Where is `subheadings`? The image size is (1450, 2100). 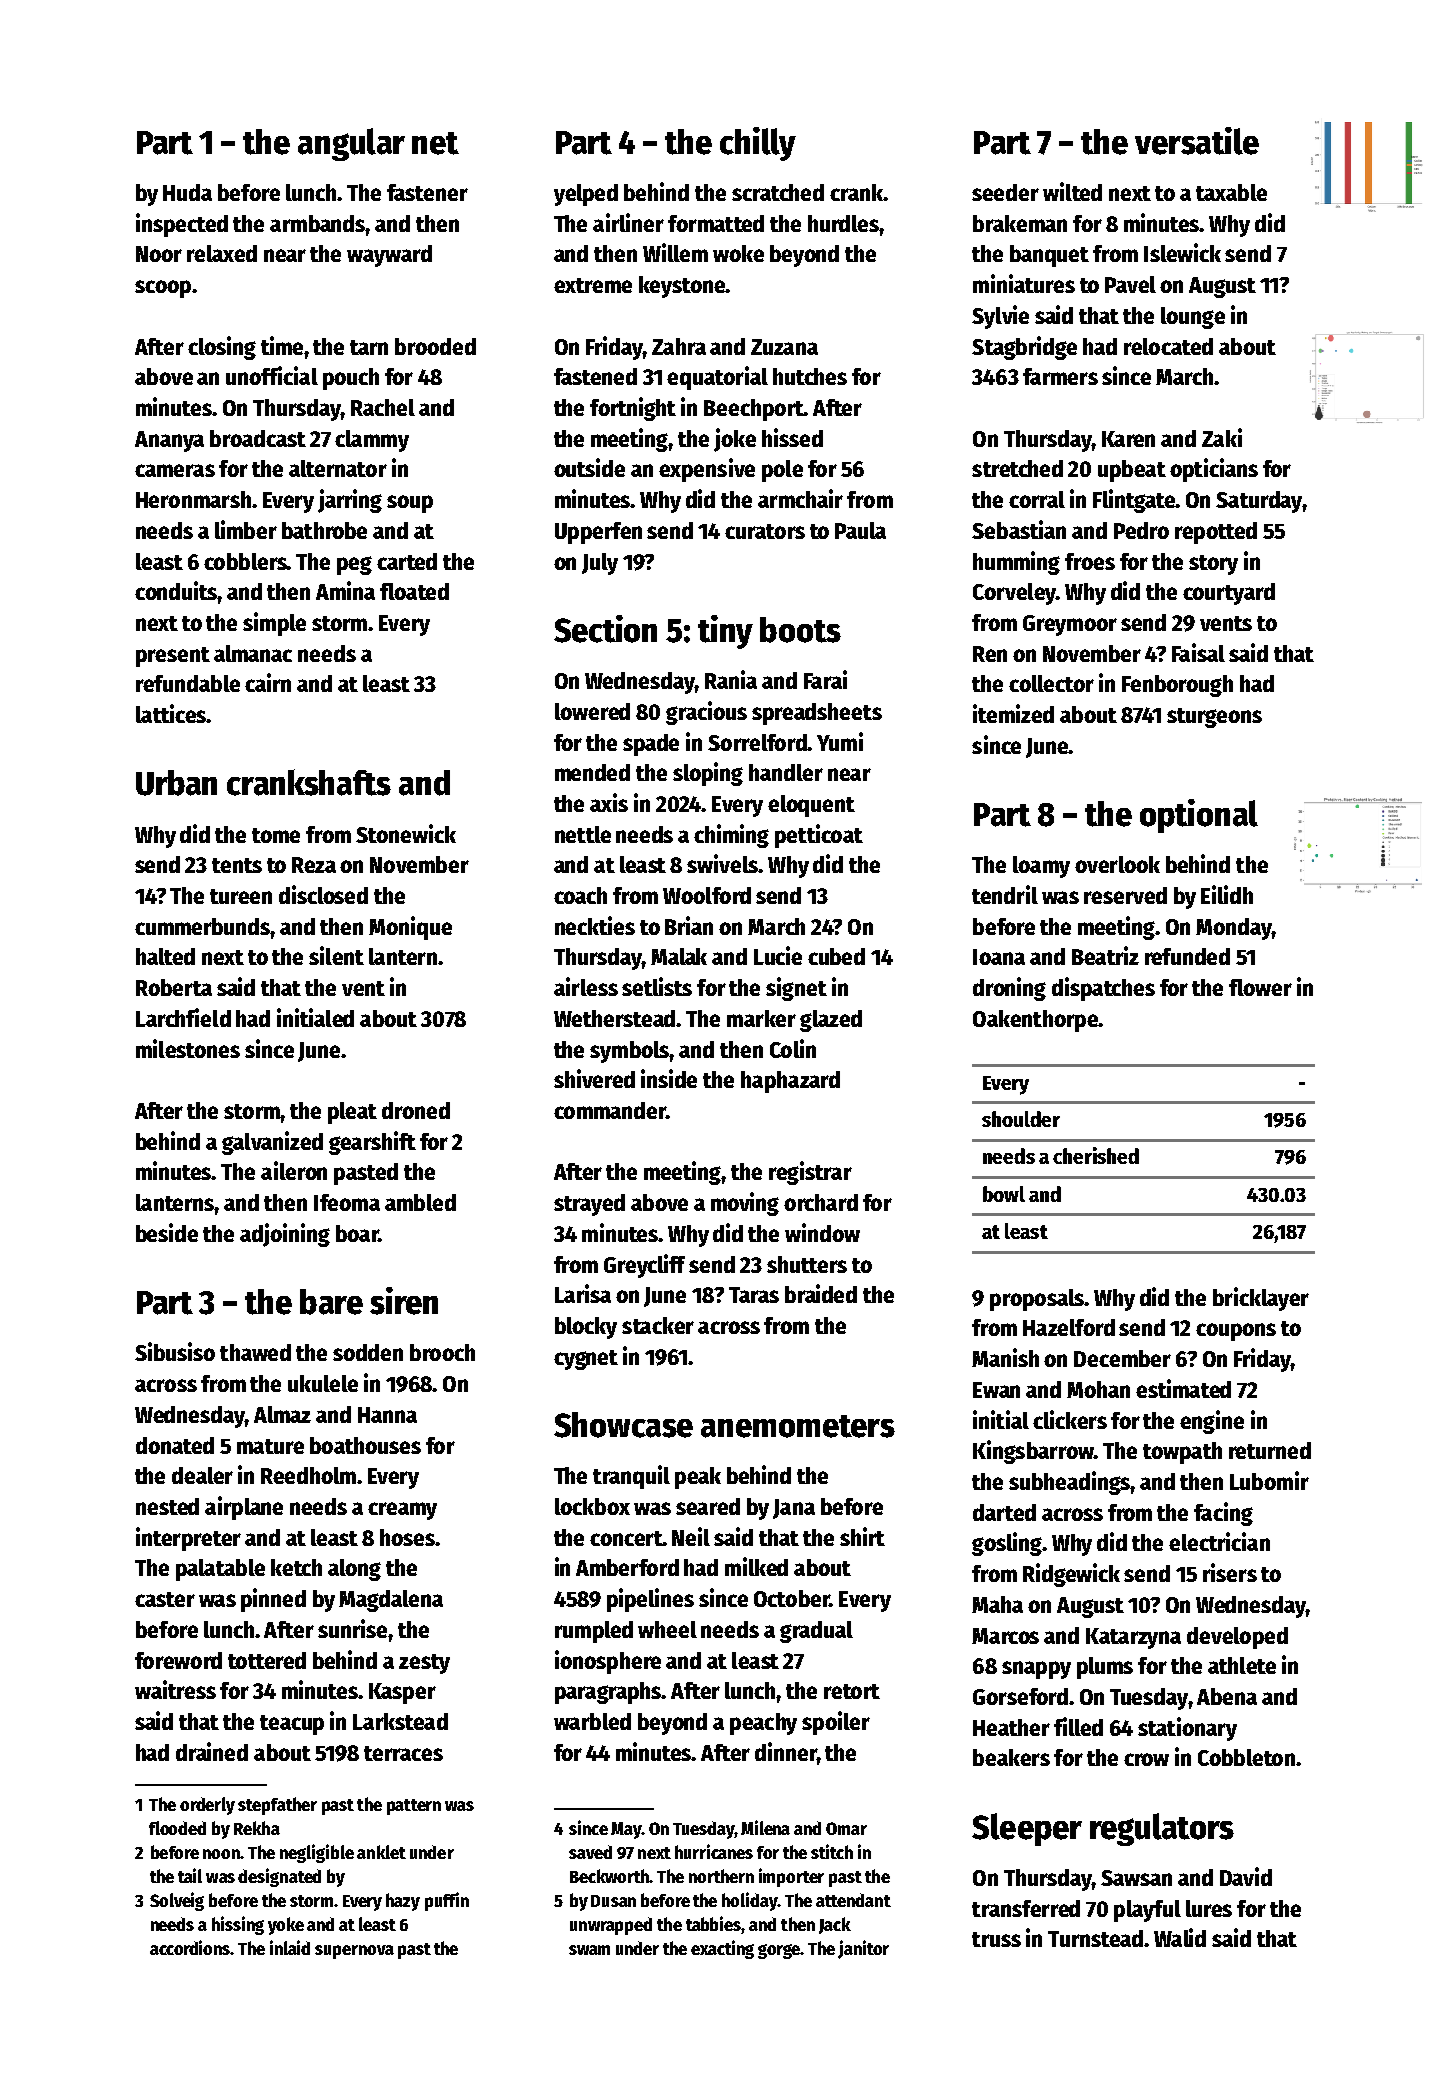
subheadings is located at coordinates (1069, 1483).
